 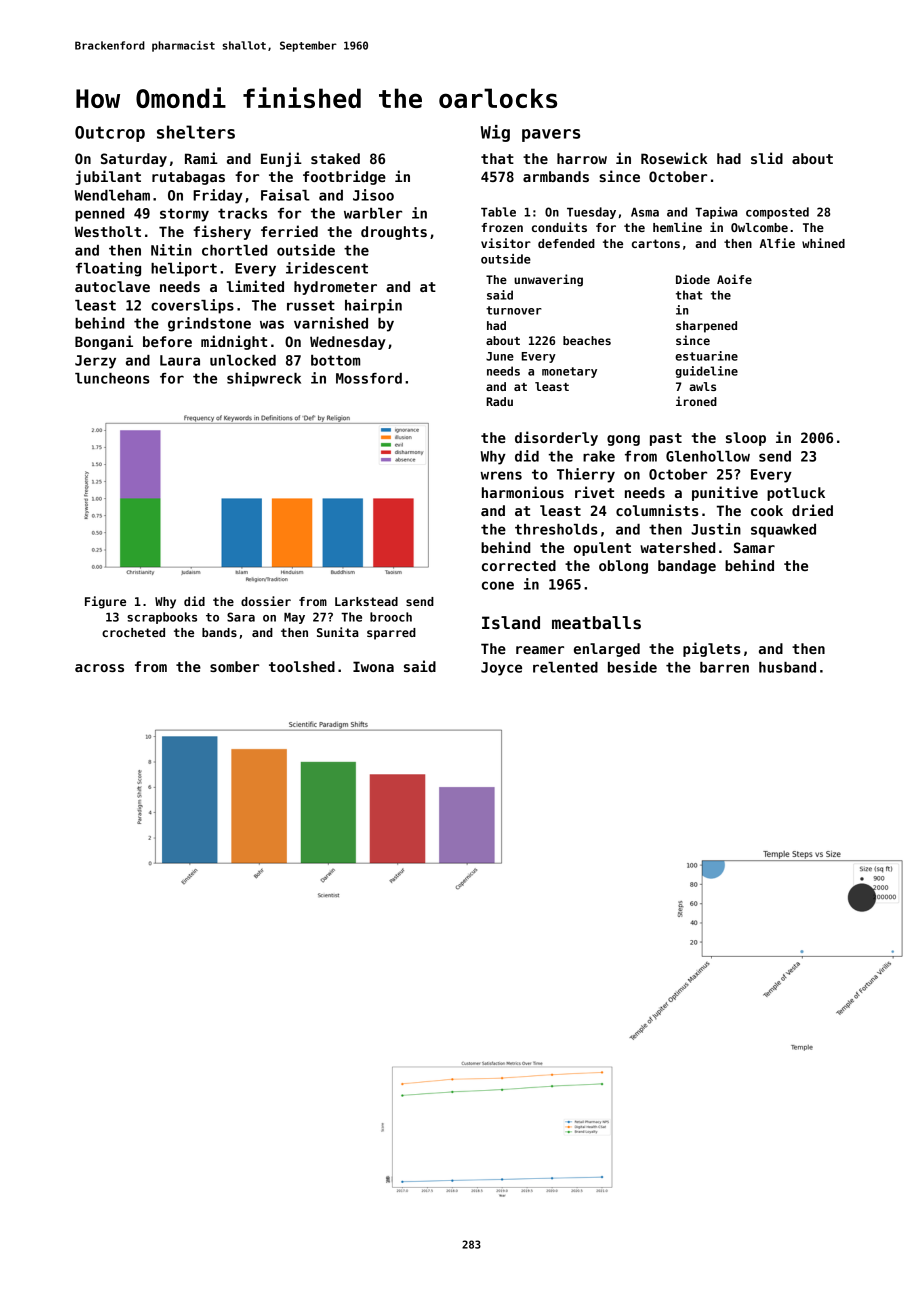 I want to click on slid, so click(x=767, y=158).
